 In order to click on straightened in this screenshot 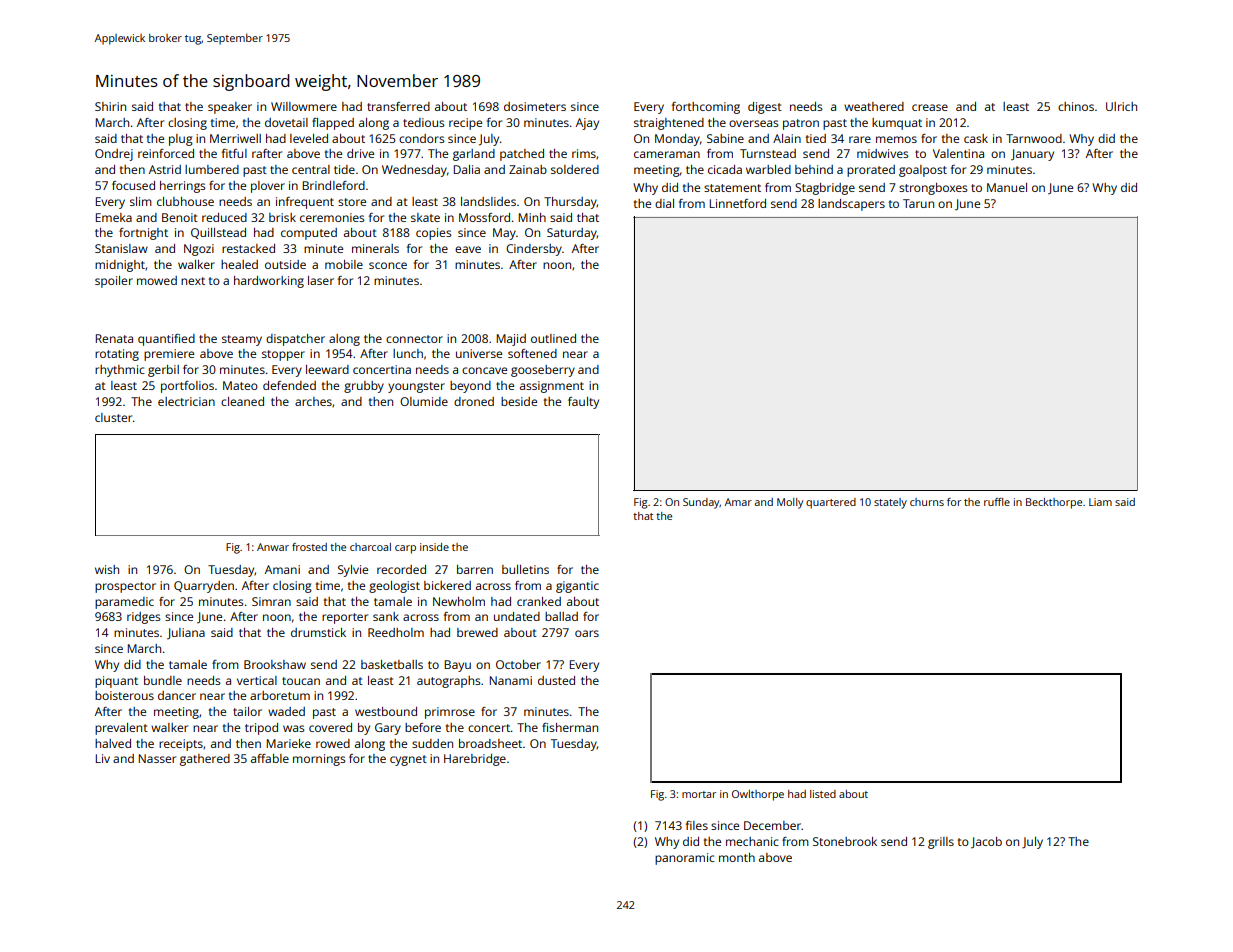, I will do `click(669, 124)`.
